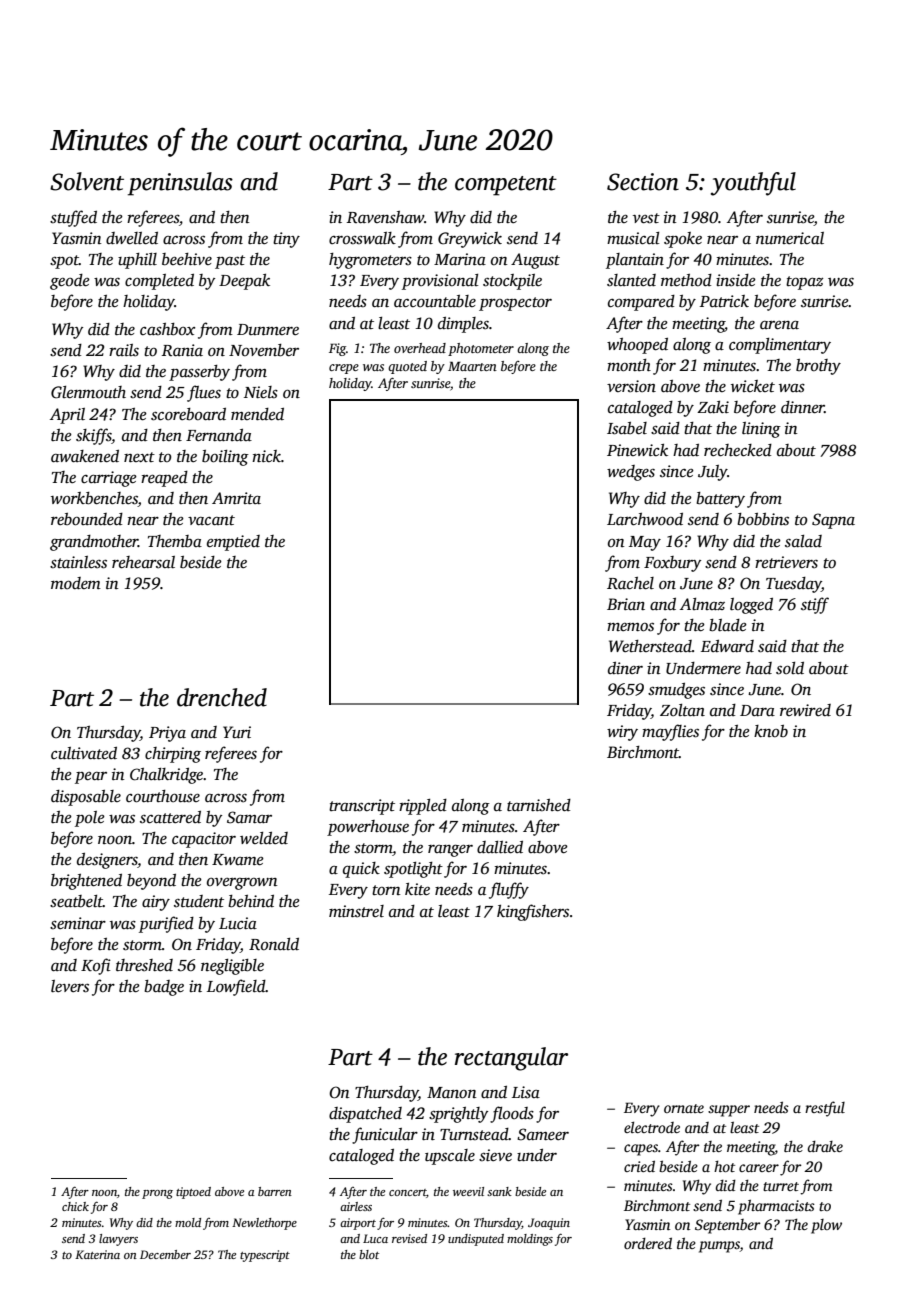  What do you see at coordinates (803, 407) in the screenshot?
I see `dinner` at bounding box center [803, 407].
